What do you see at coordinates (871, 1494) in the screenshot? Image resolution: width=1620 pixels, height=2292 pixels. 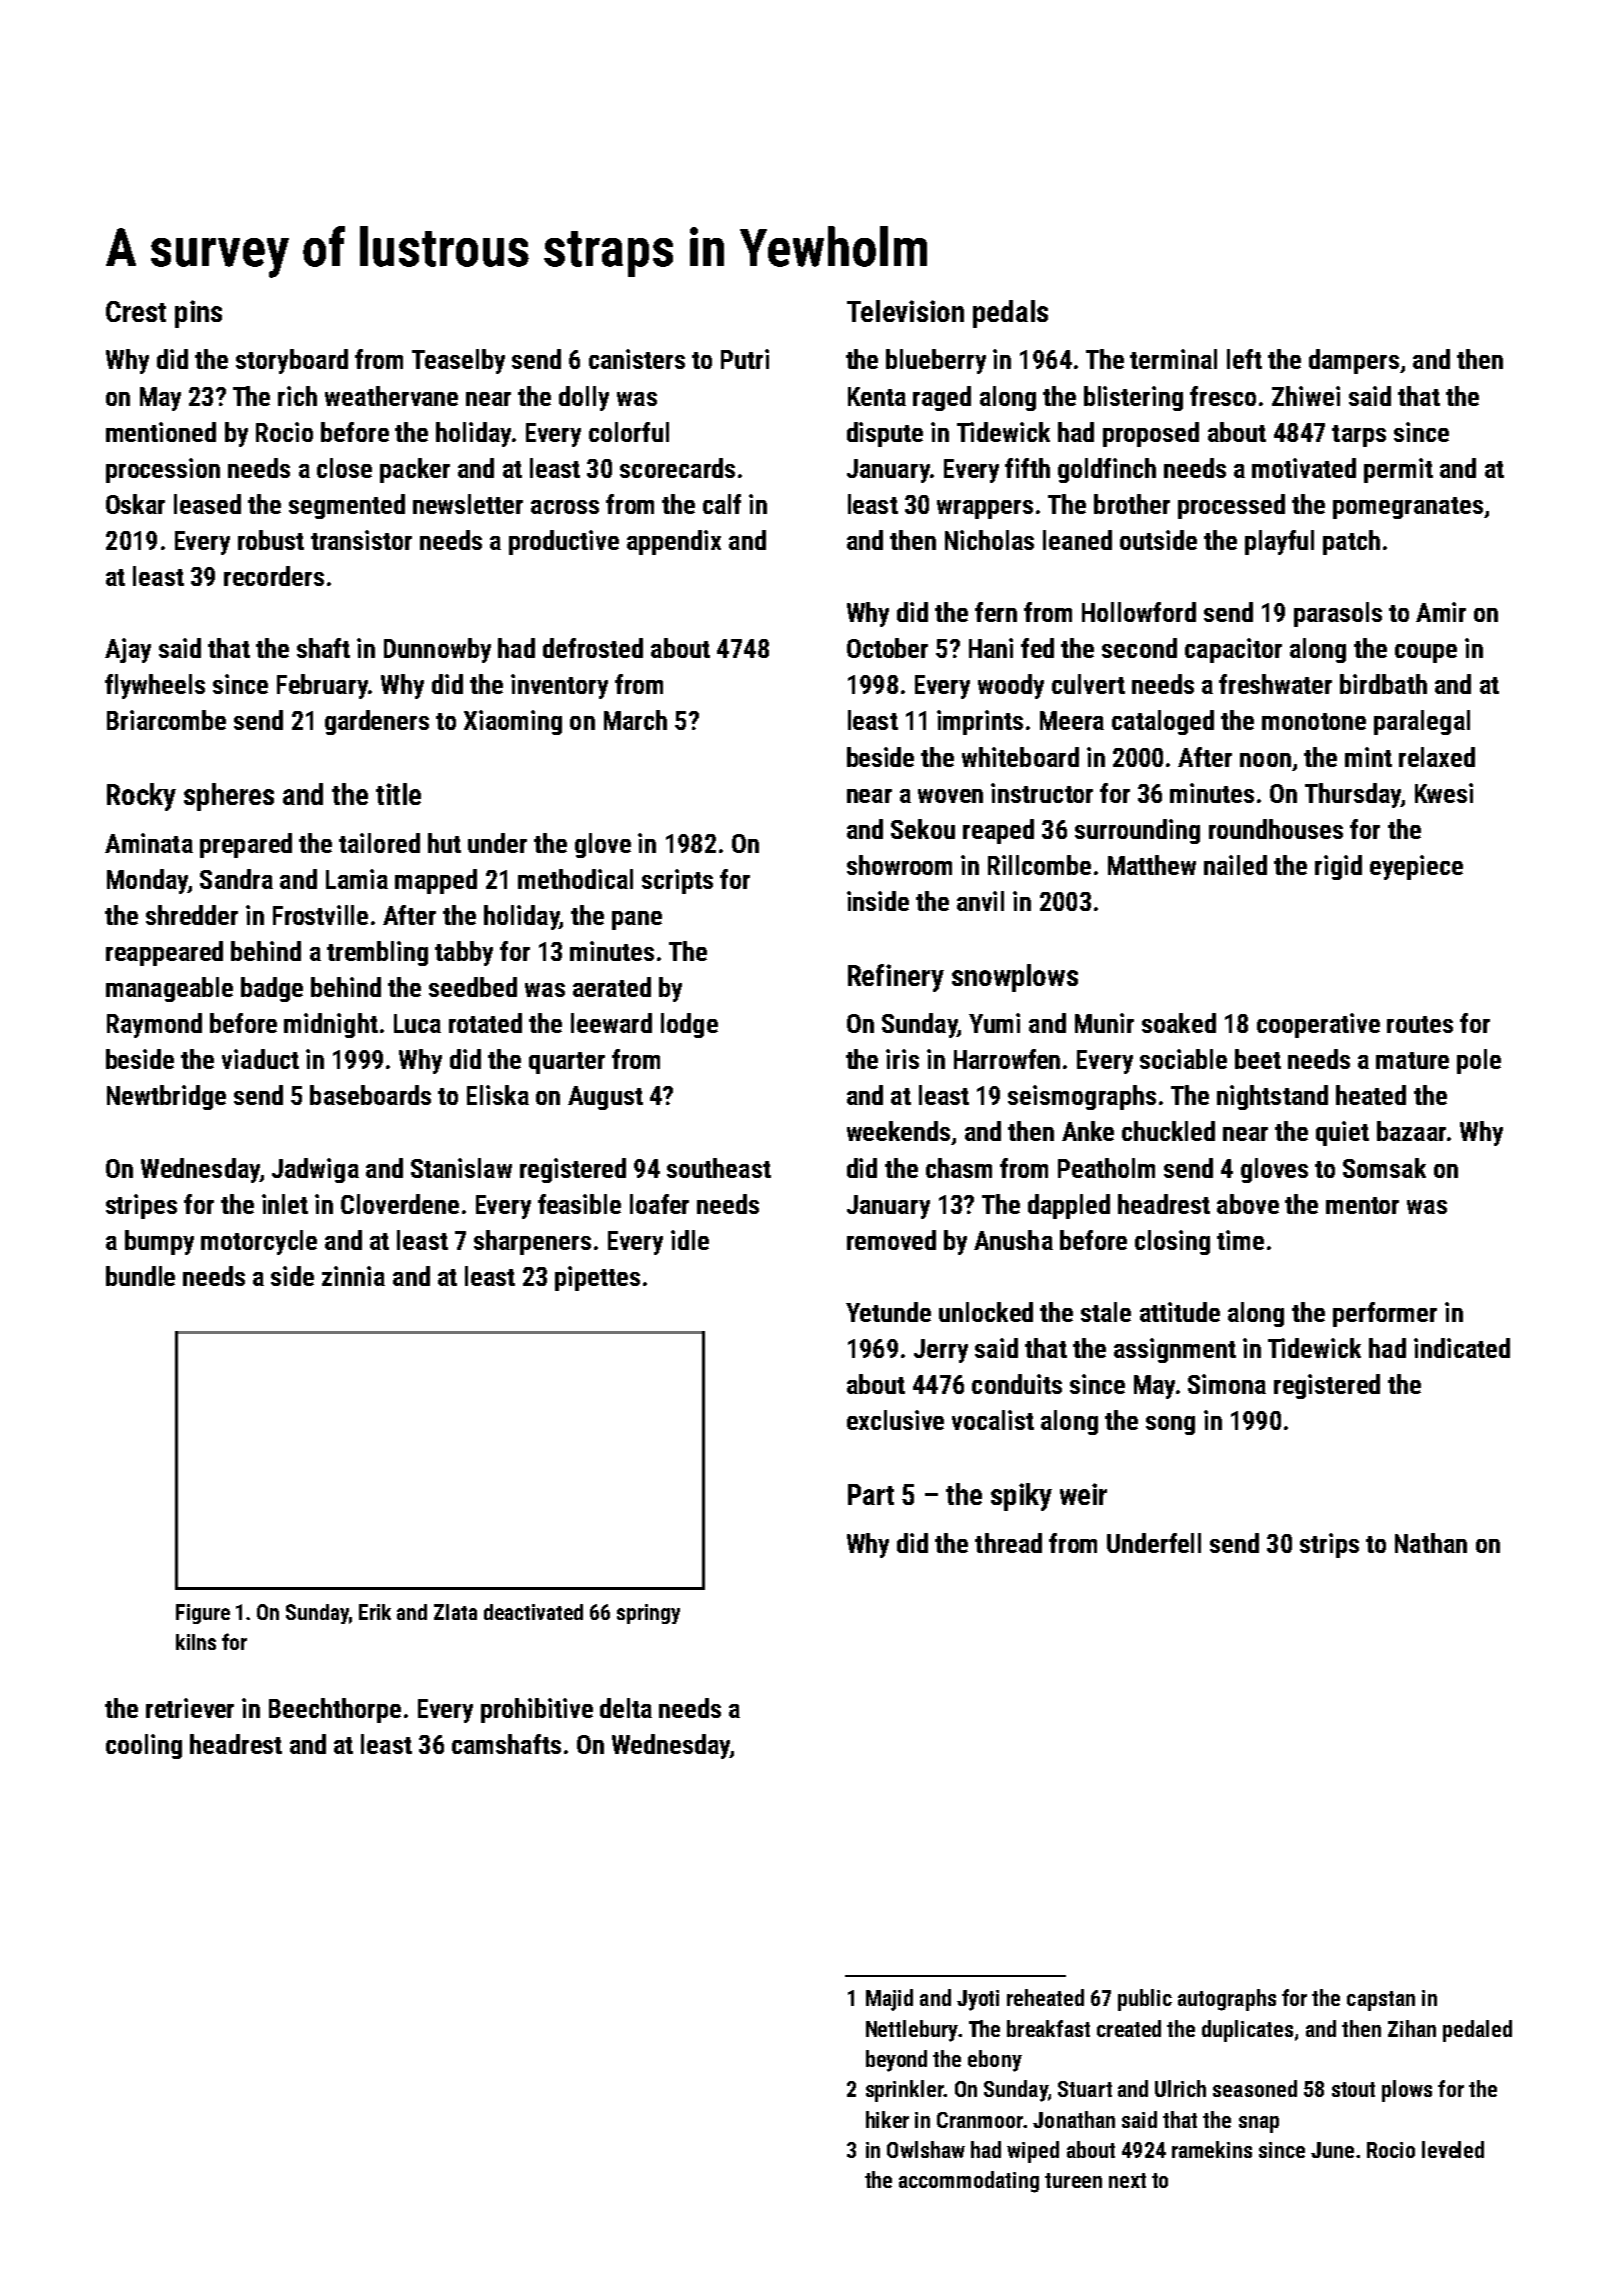 I see `Part` at bounding box center [871, 1494].
